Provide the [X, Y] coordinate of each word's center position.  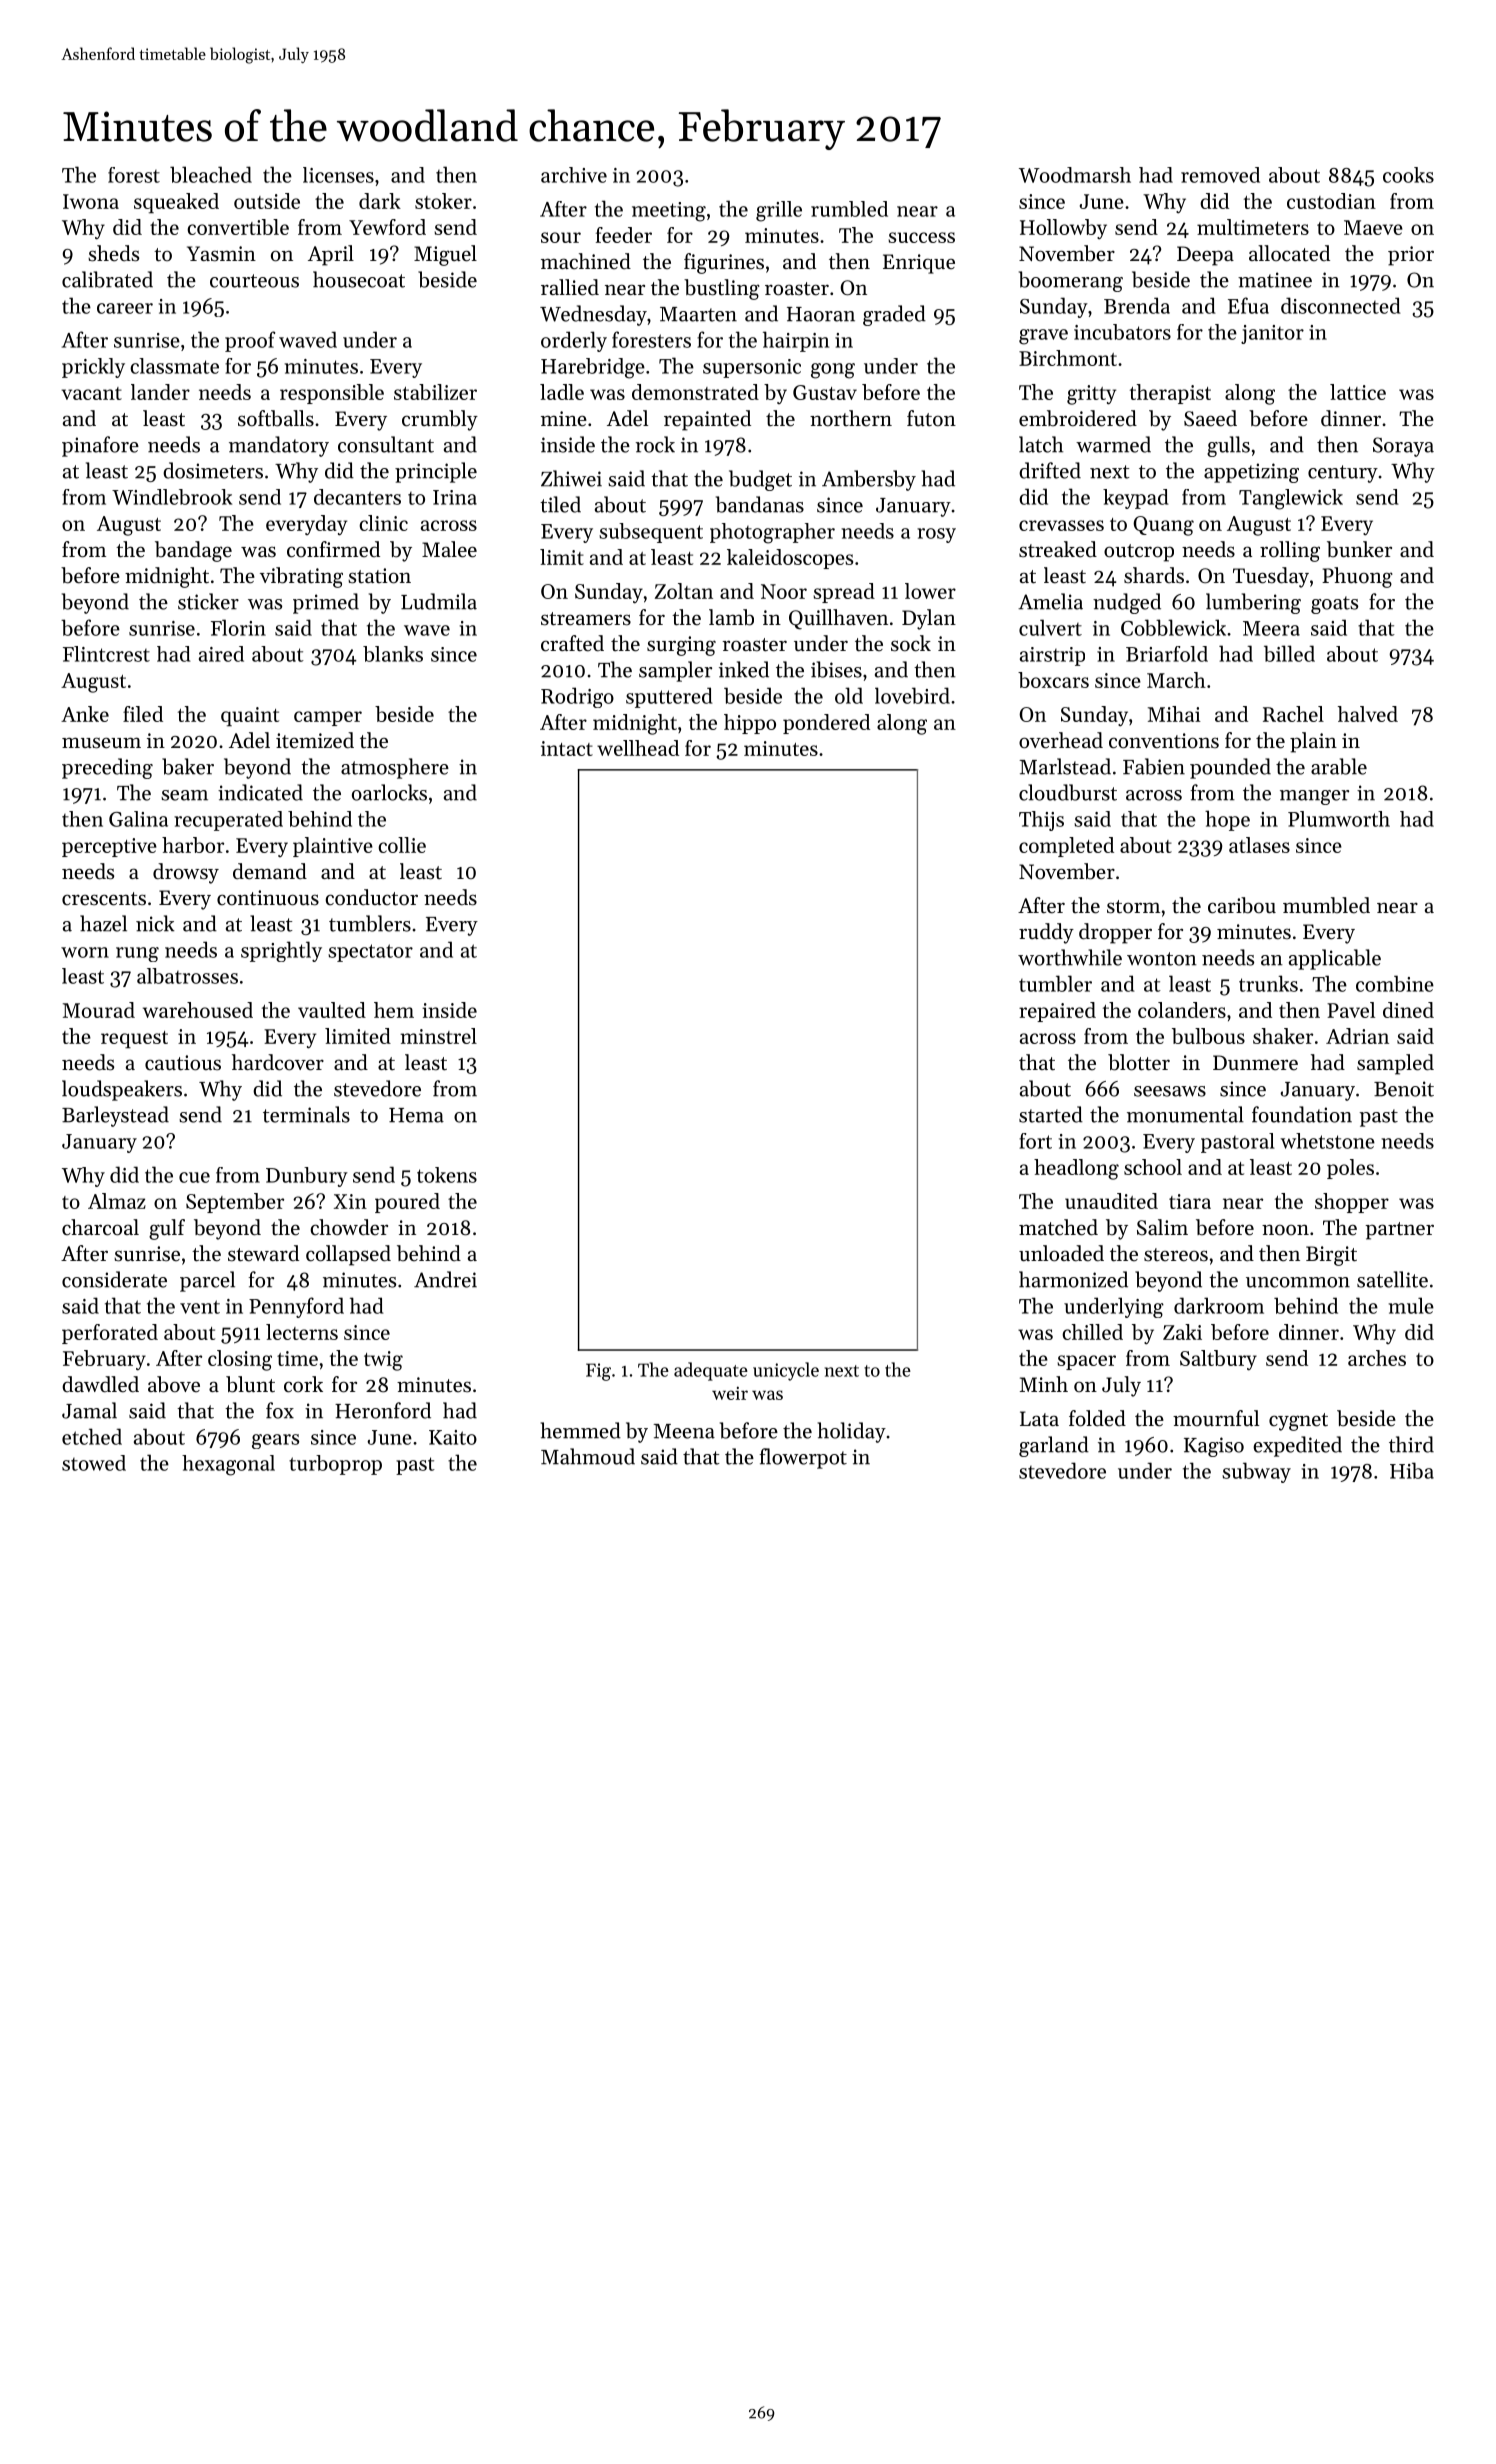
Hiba [1412, 1470]
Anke [85, 714]
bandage [193, 551]
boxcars [1053, 680]
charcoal [100, 1227]
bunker [1359, 549]
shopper [1352, 1203]
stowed [94, 1463]
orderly [574, 341]
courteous [254, 281]
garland [1054, 1446]
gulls [1228, 446]
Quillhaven [838, 619]
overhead [1061, 740]
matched [1058, 1227]
